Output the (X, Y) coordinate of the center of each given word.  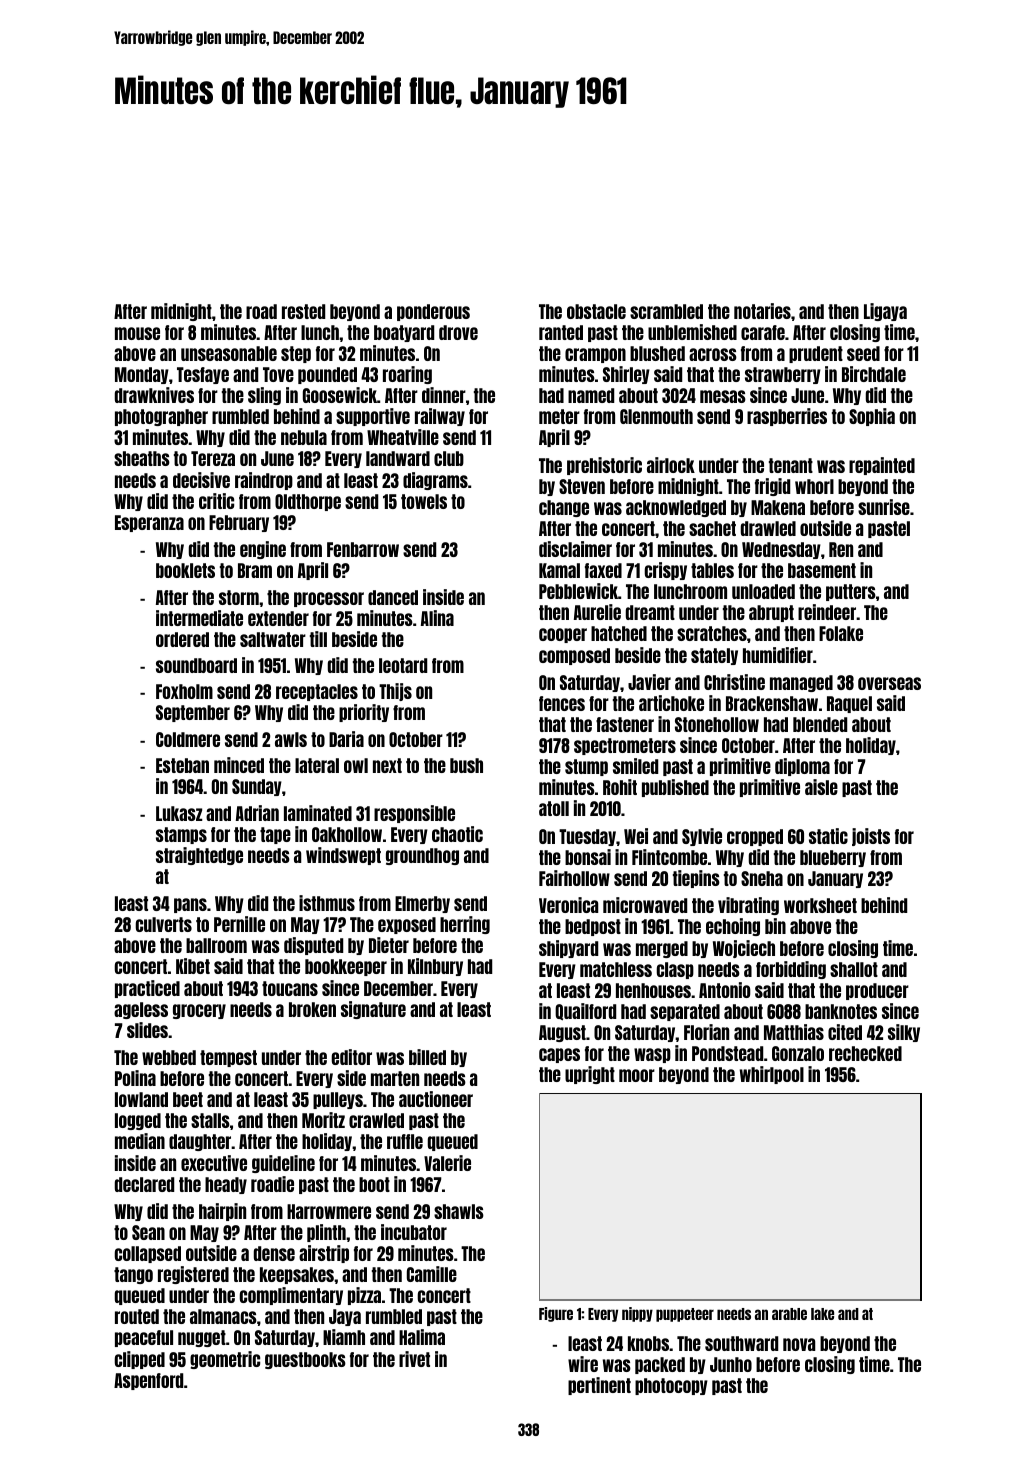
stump (586, 767)
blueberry (833, 858)
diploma (802, 767)
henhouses (653, 990)
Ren (841, 549)
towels (424, 501)
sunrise (884, 507)
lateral (317, 765)
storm (239, 597)
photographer (161, 417)
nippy (637, 1314)
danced (393, 597)
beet (188, 1099)
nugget (202, 1338)
